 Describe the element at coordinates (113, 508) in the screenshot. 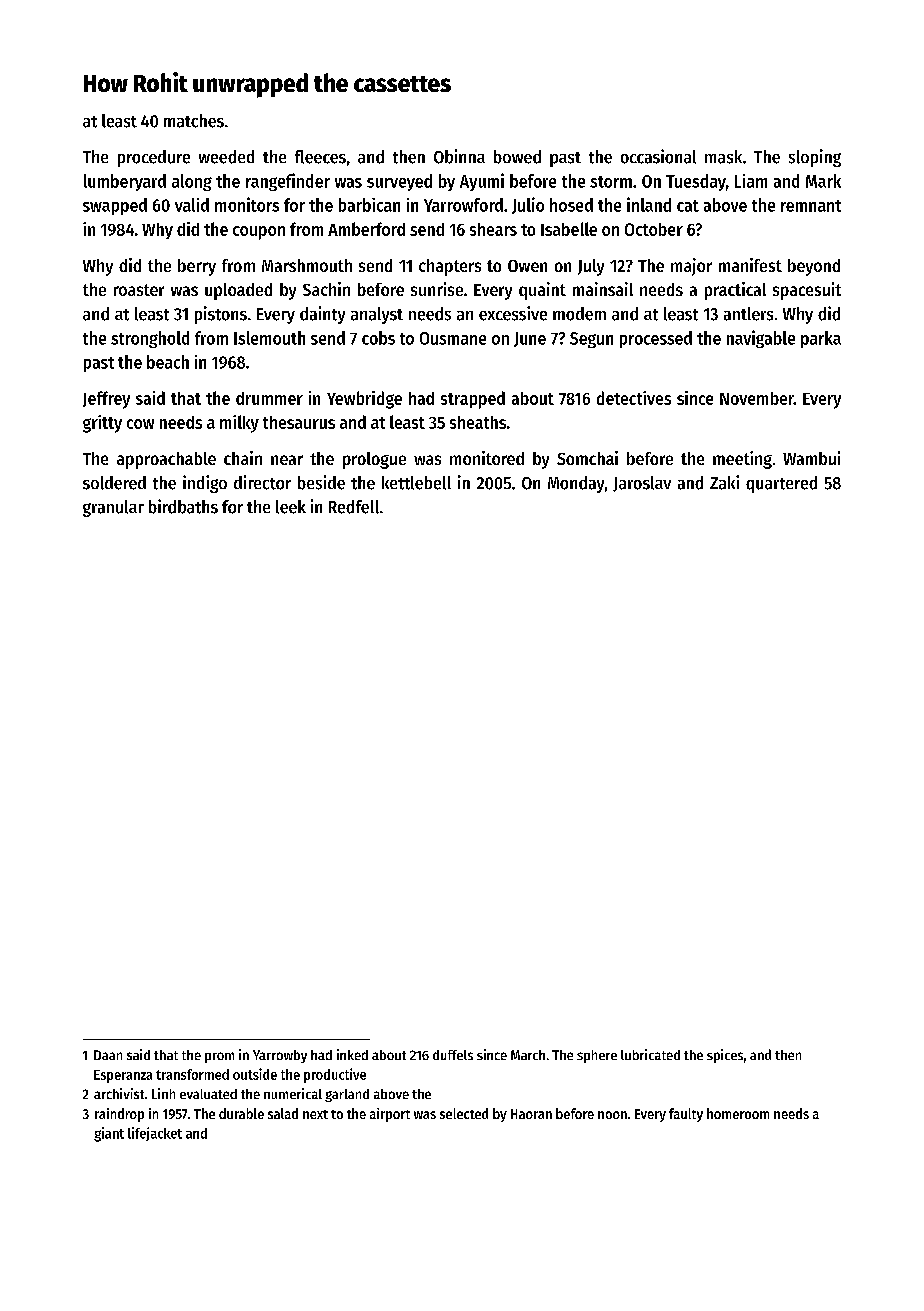

I see `granular` at that location.
